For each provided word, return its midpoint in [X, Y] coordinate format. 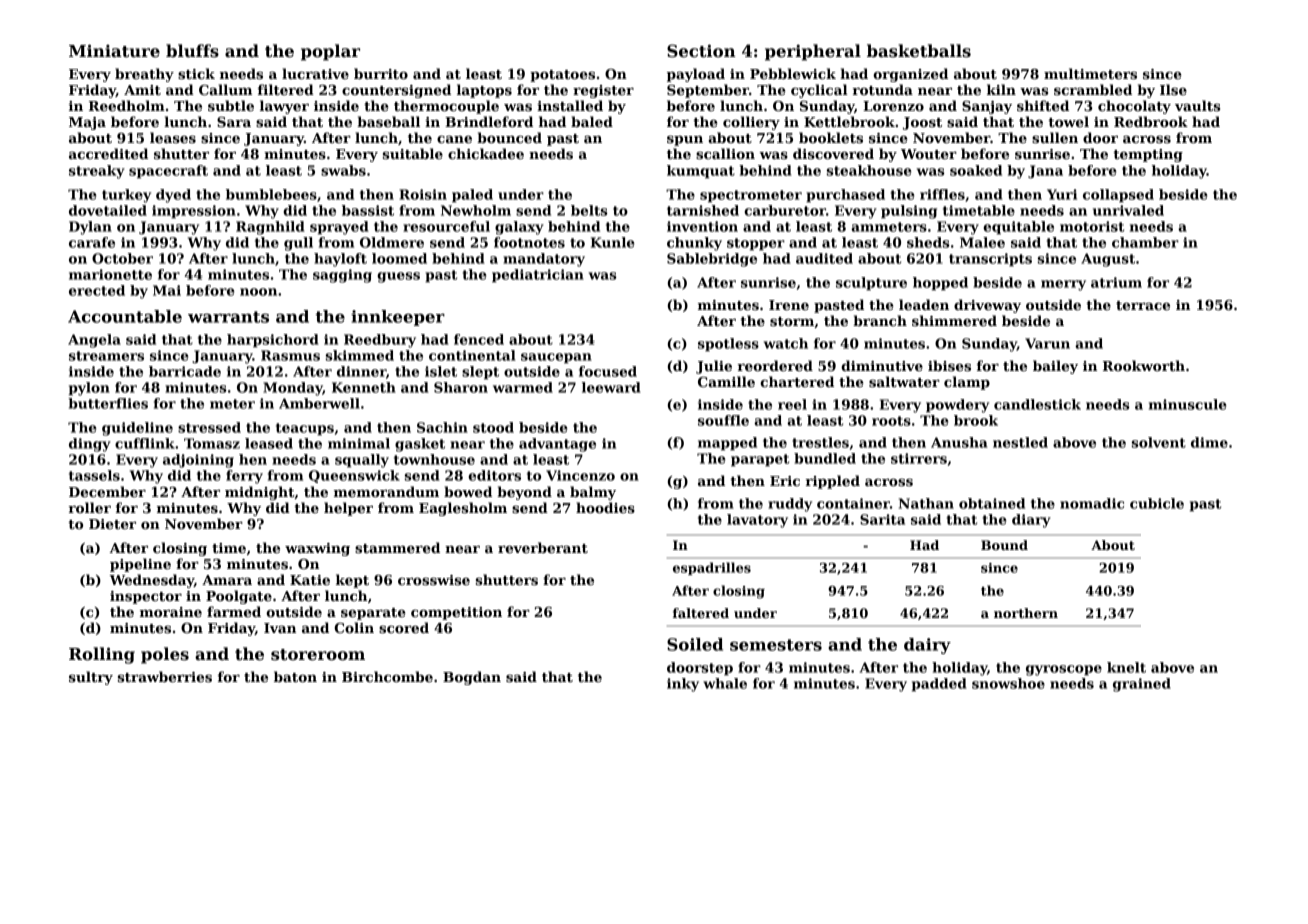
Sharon [461, 387]
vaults [1197, 105]
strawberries [165, 676]
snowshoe [1008, 683]
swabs [343, 170]
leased [269, 443]
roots [891, 421]
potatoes [562, 76]
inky [683, 685]
